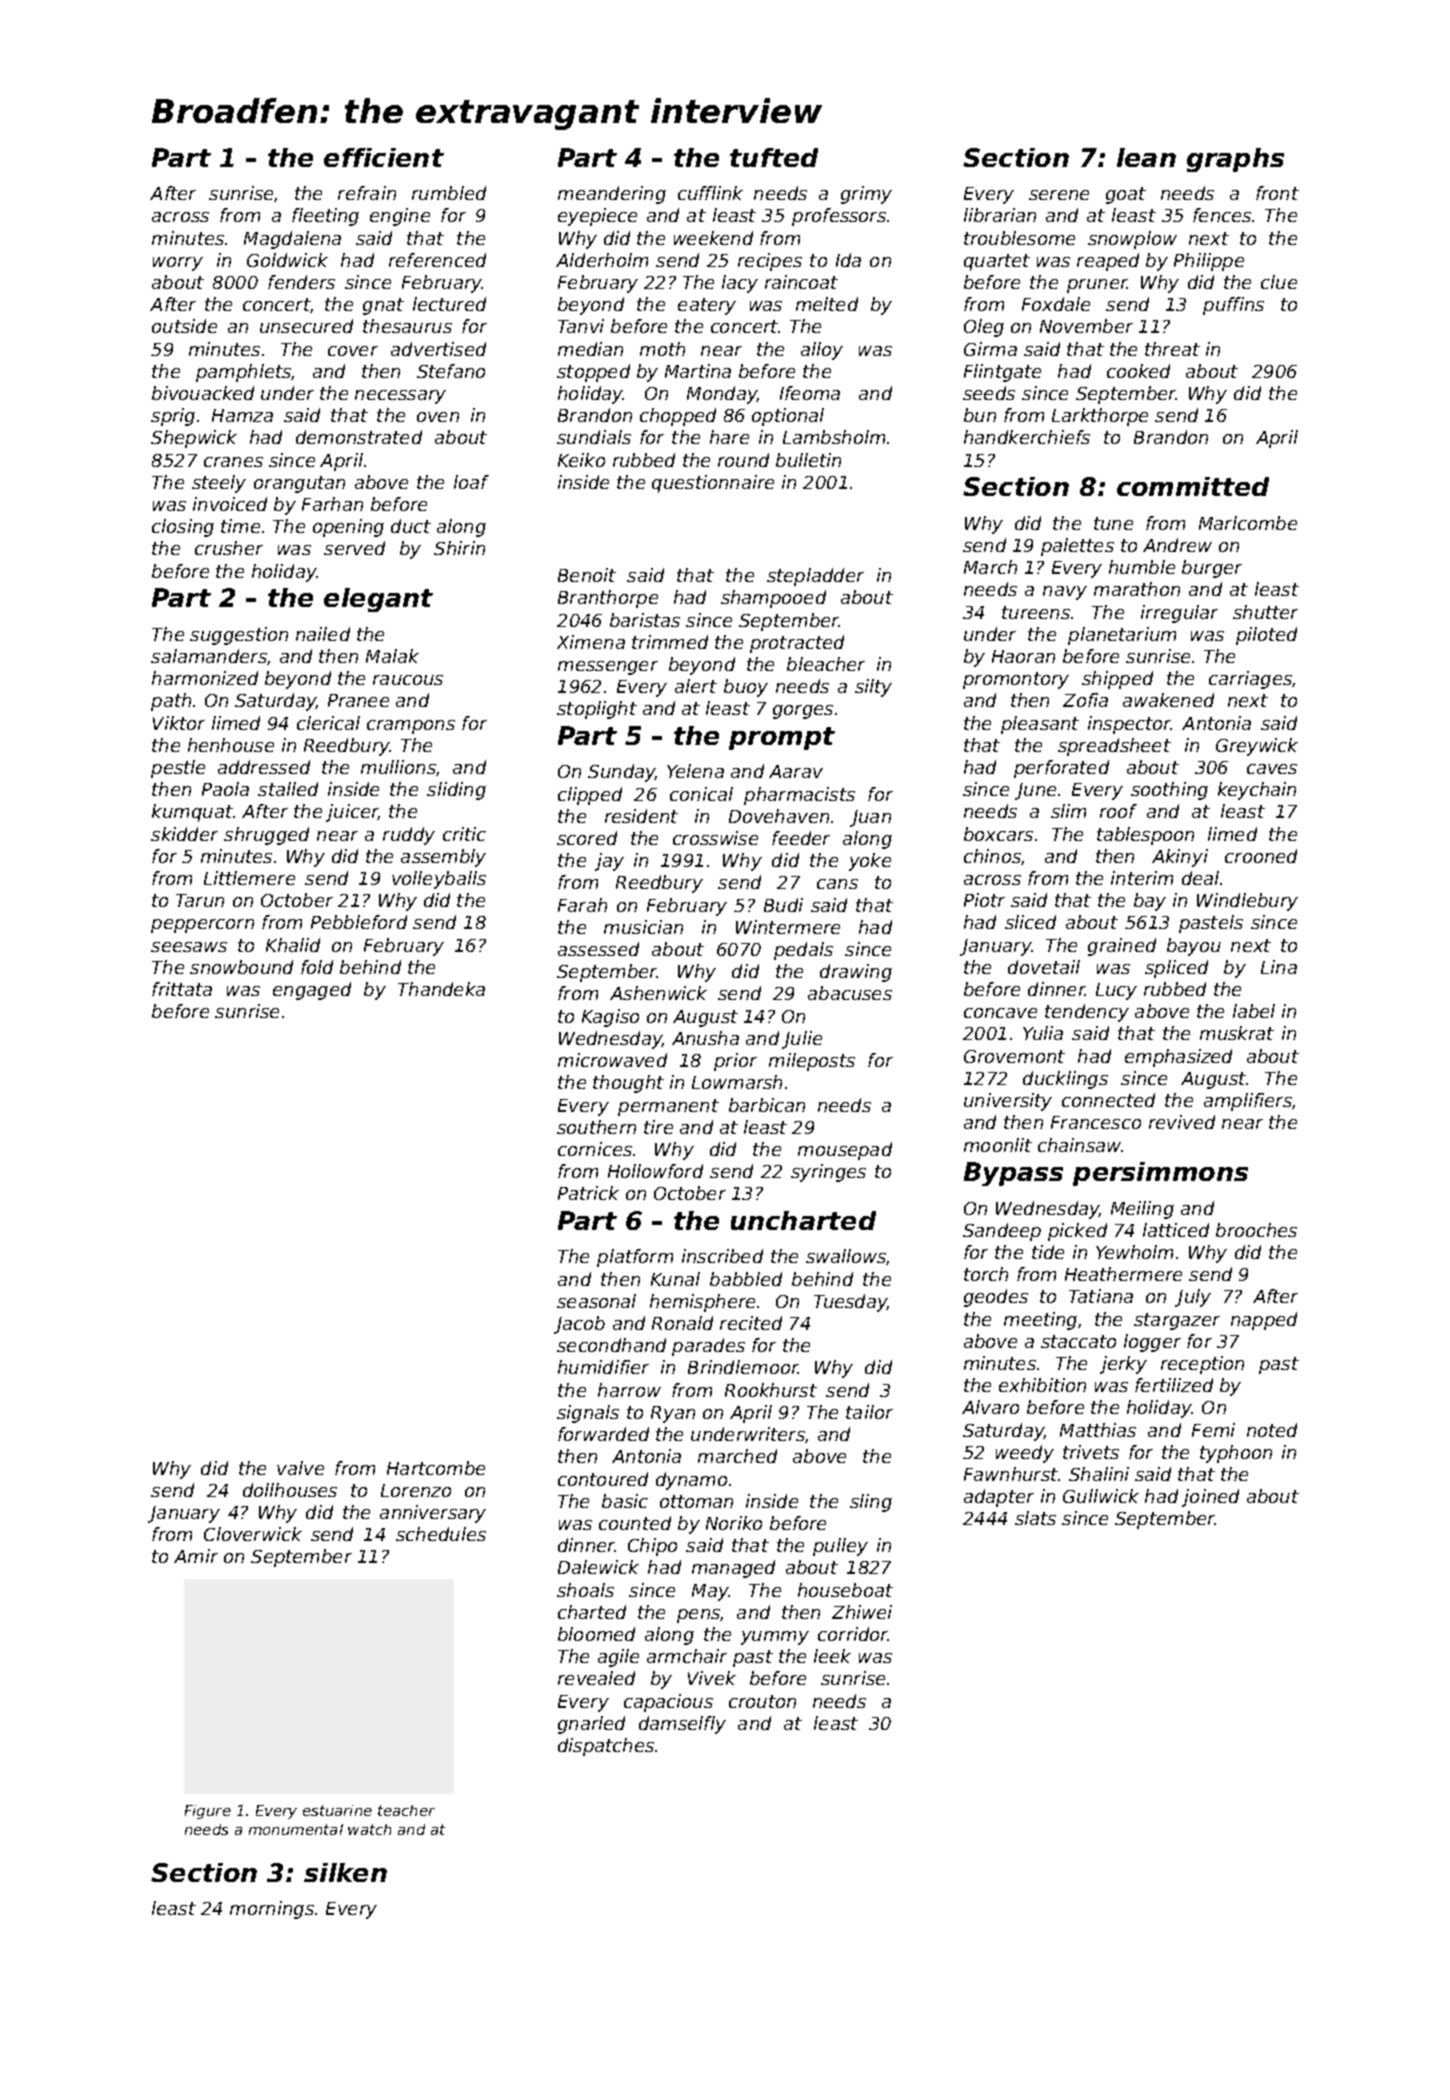  Describe the element at coordinates (1059, 195) in the screenshot. I see `serene` at that location.
